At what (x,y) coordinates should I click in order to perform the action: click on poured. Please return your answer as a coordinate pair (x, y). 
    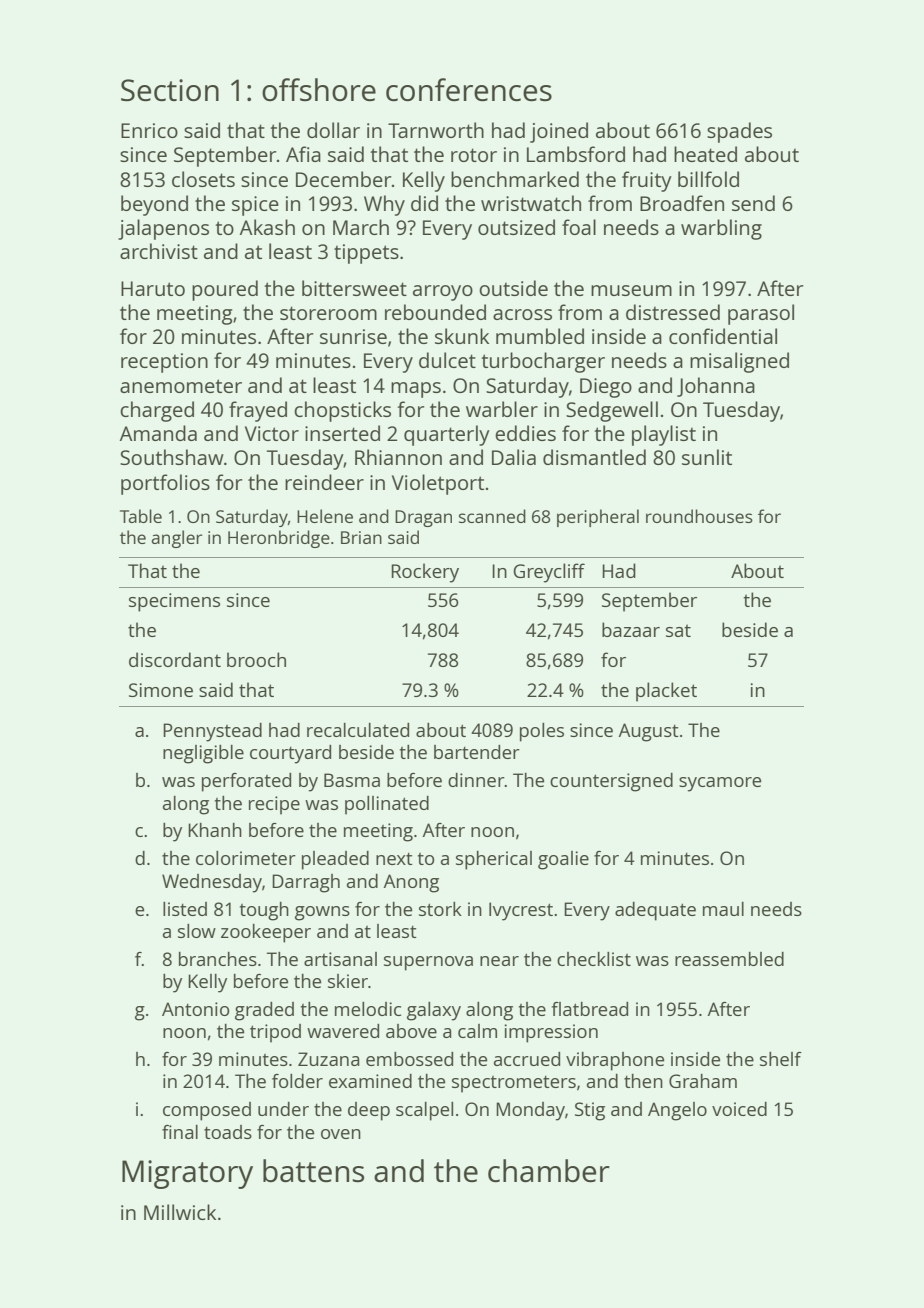
    Looking at the image, I should click on (225, 290).
